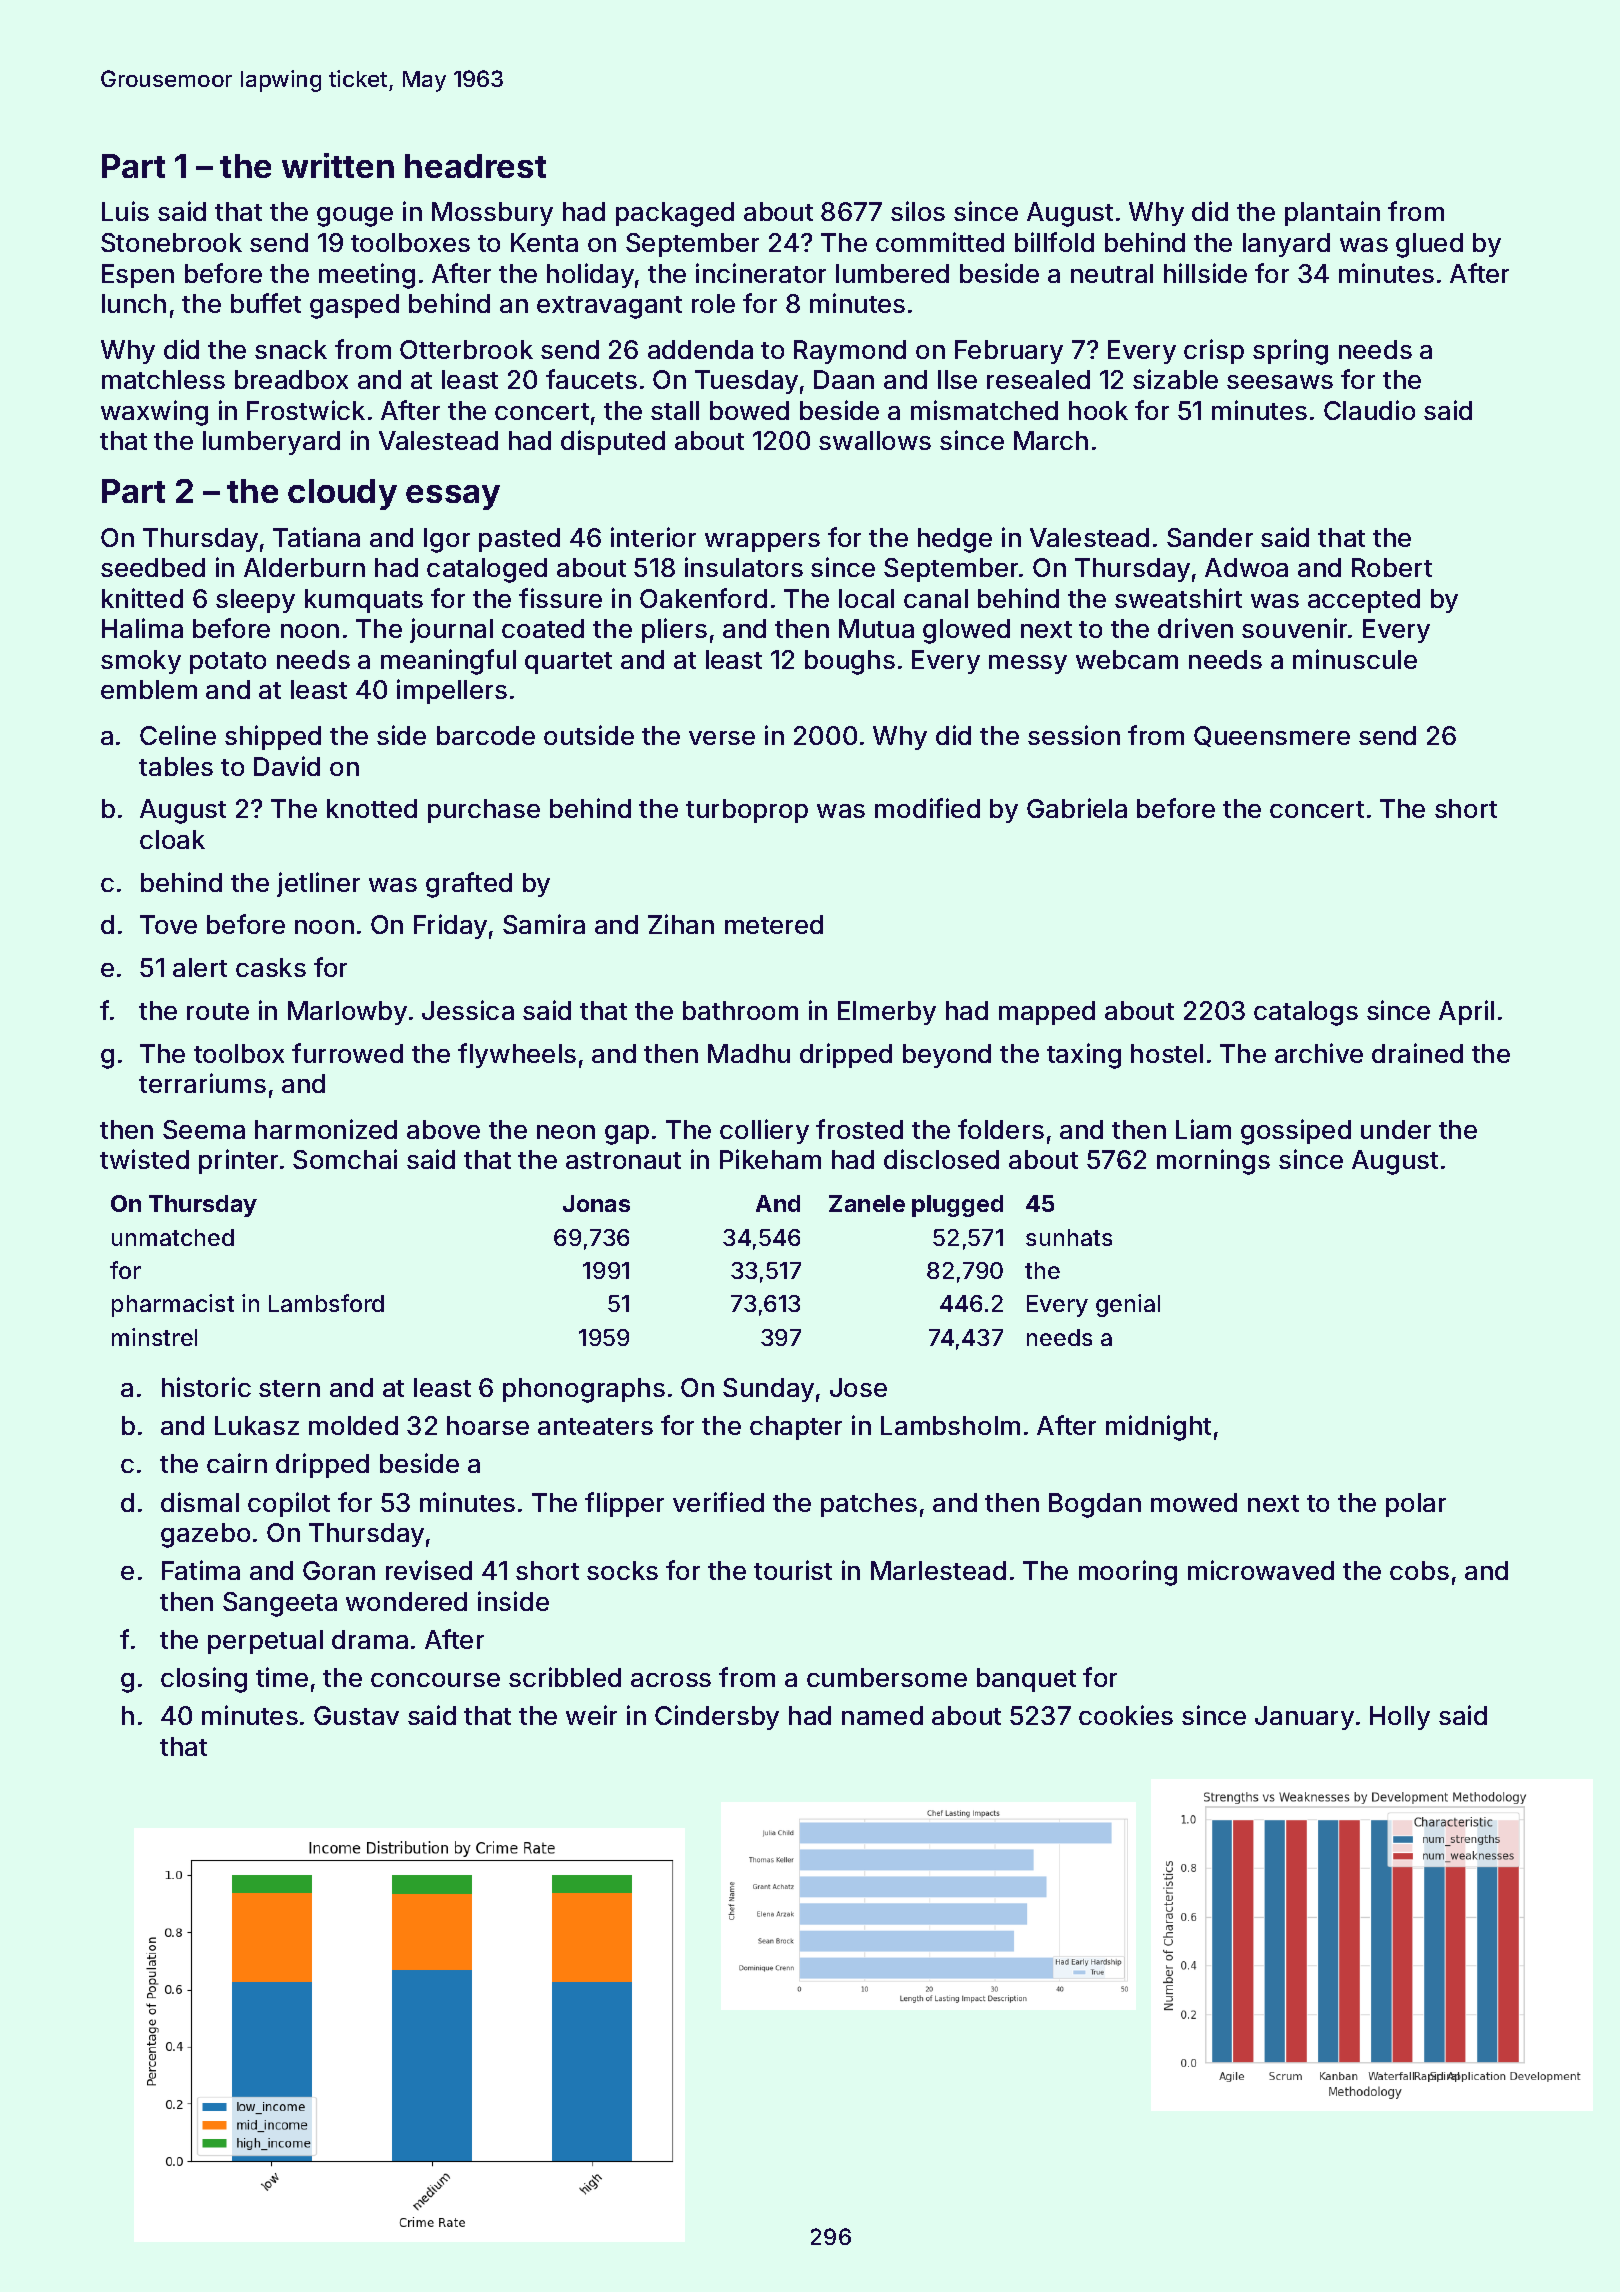 The image size is (1620, 2292). I want to click on Adwoa, so click(1246, 567).
